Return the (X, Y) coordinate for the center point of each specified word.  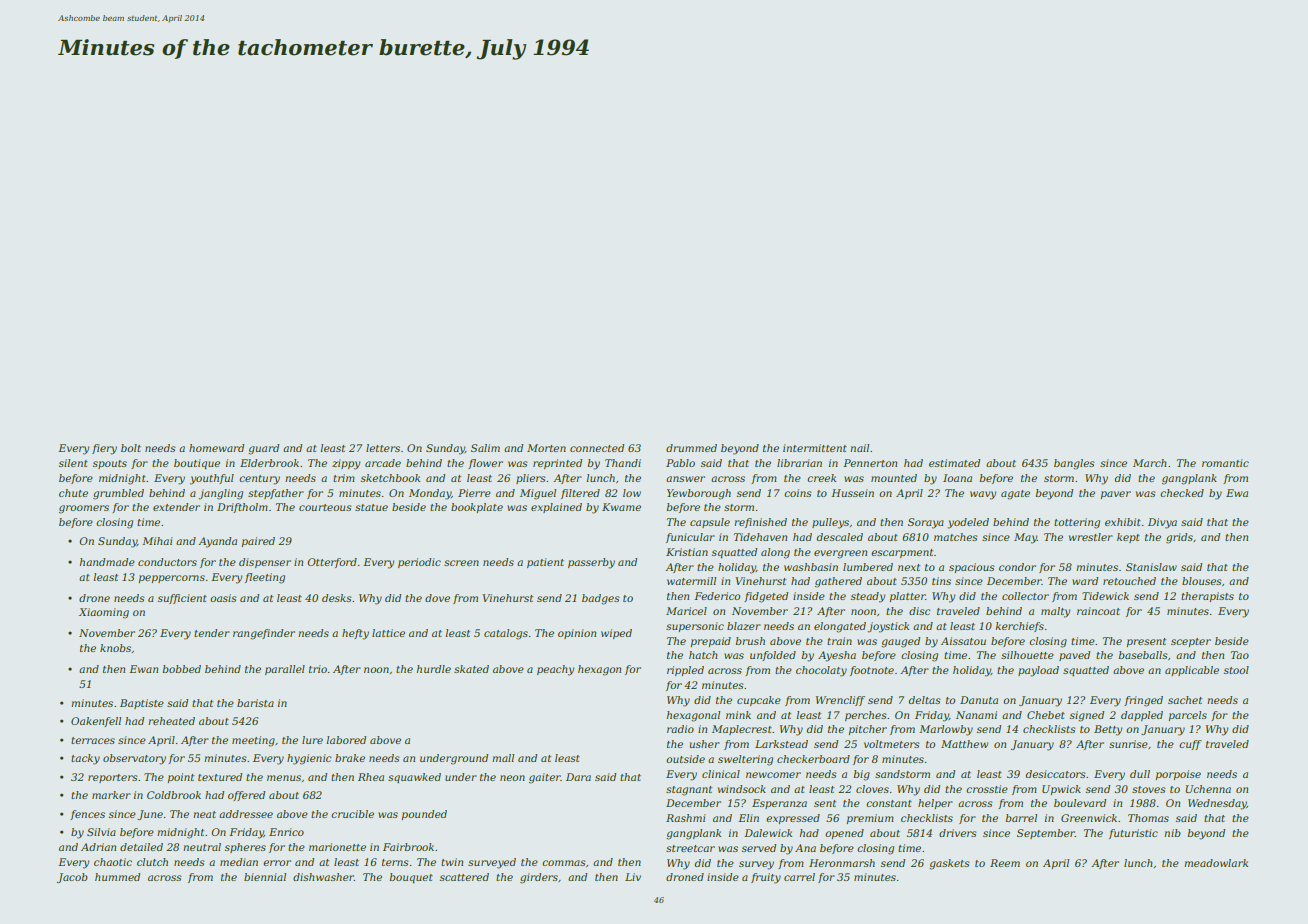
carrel (799, 877)
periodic (419, 563)
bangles (1074, 464)
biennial (265, 877)
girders (539, 878)
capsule (710, 523)
